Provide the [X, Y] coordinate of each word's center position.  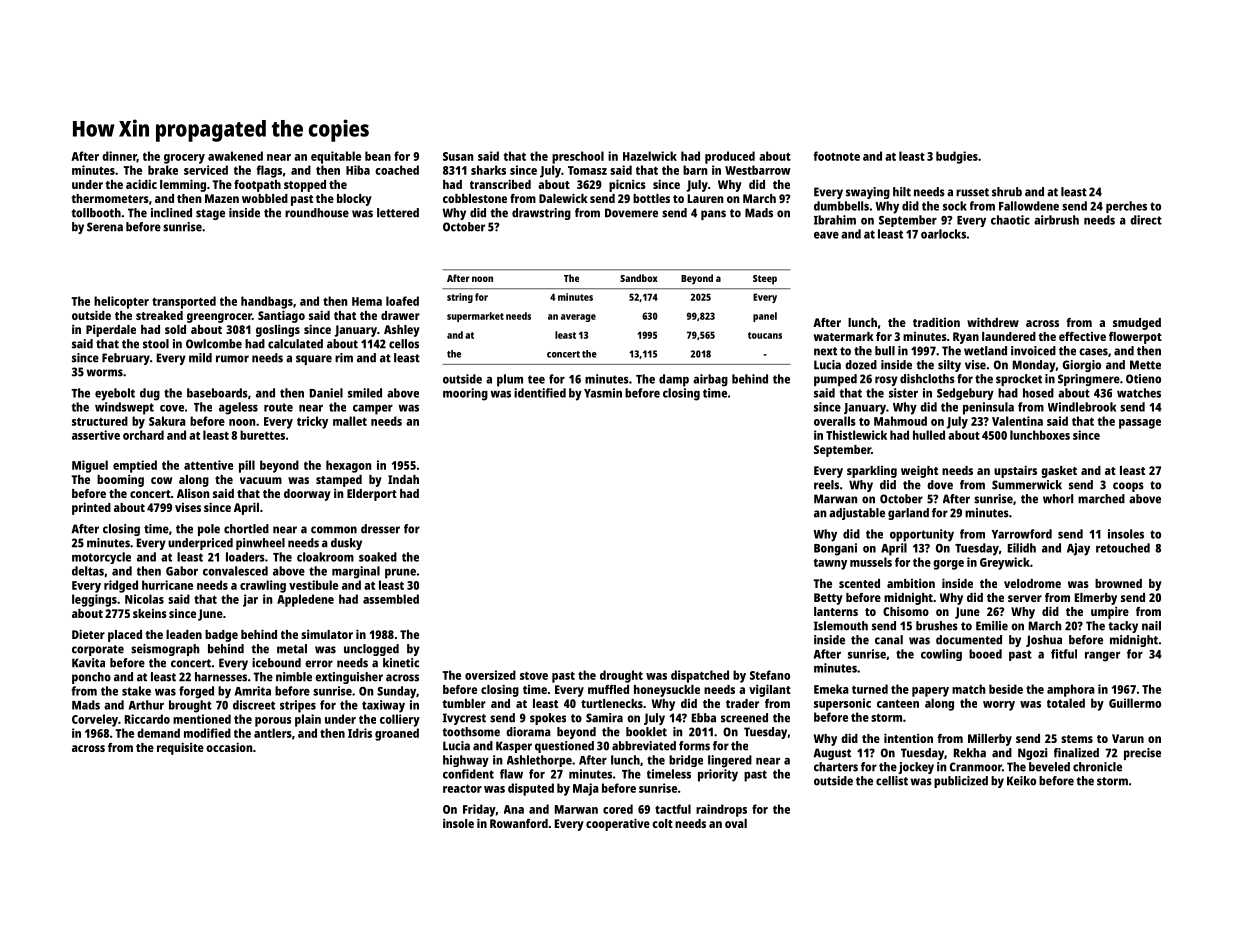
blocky [354, 200]
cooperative [618, 824]
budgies [957, 157]
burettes [262, 435]
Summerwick [1027, 485]
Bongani [835, 549]
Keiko [1021, 781]
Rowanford [519, 823]
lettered [398, 213]
